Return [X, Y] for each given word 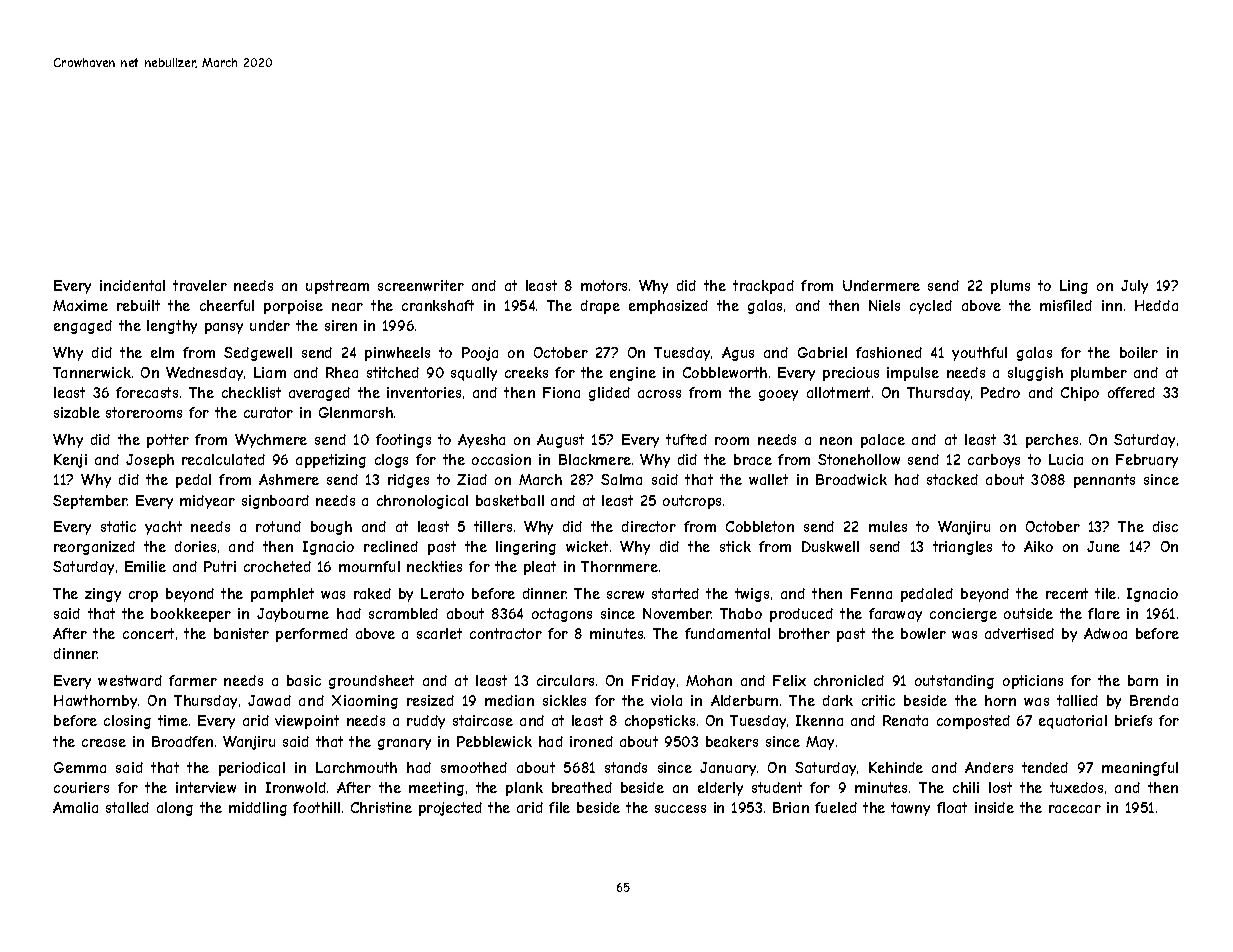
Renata [905, 720]
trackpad [763, 287]
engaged [83, 327]
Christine [381, 807]
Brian [791, 807]
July [1134, 287]
